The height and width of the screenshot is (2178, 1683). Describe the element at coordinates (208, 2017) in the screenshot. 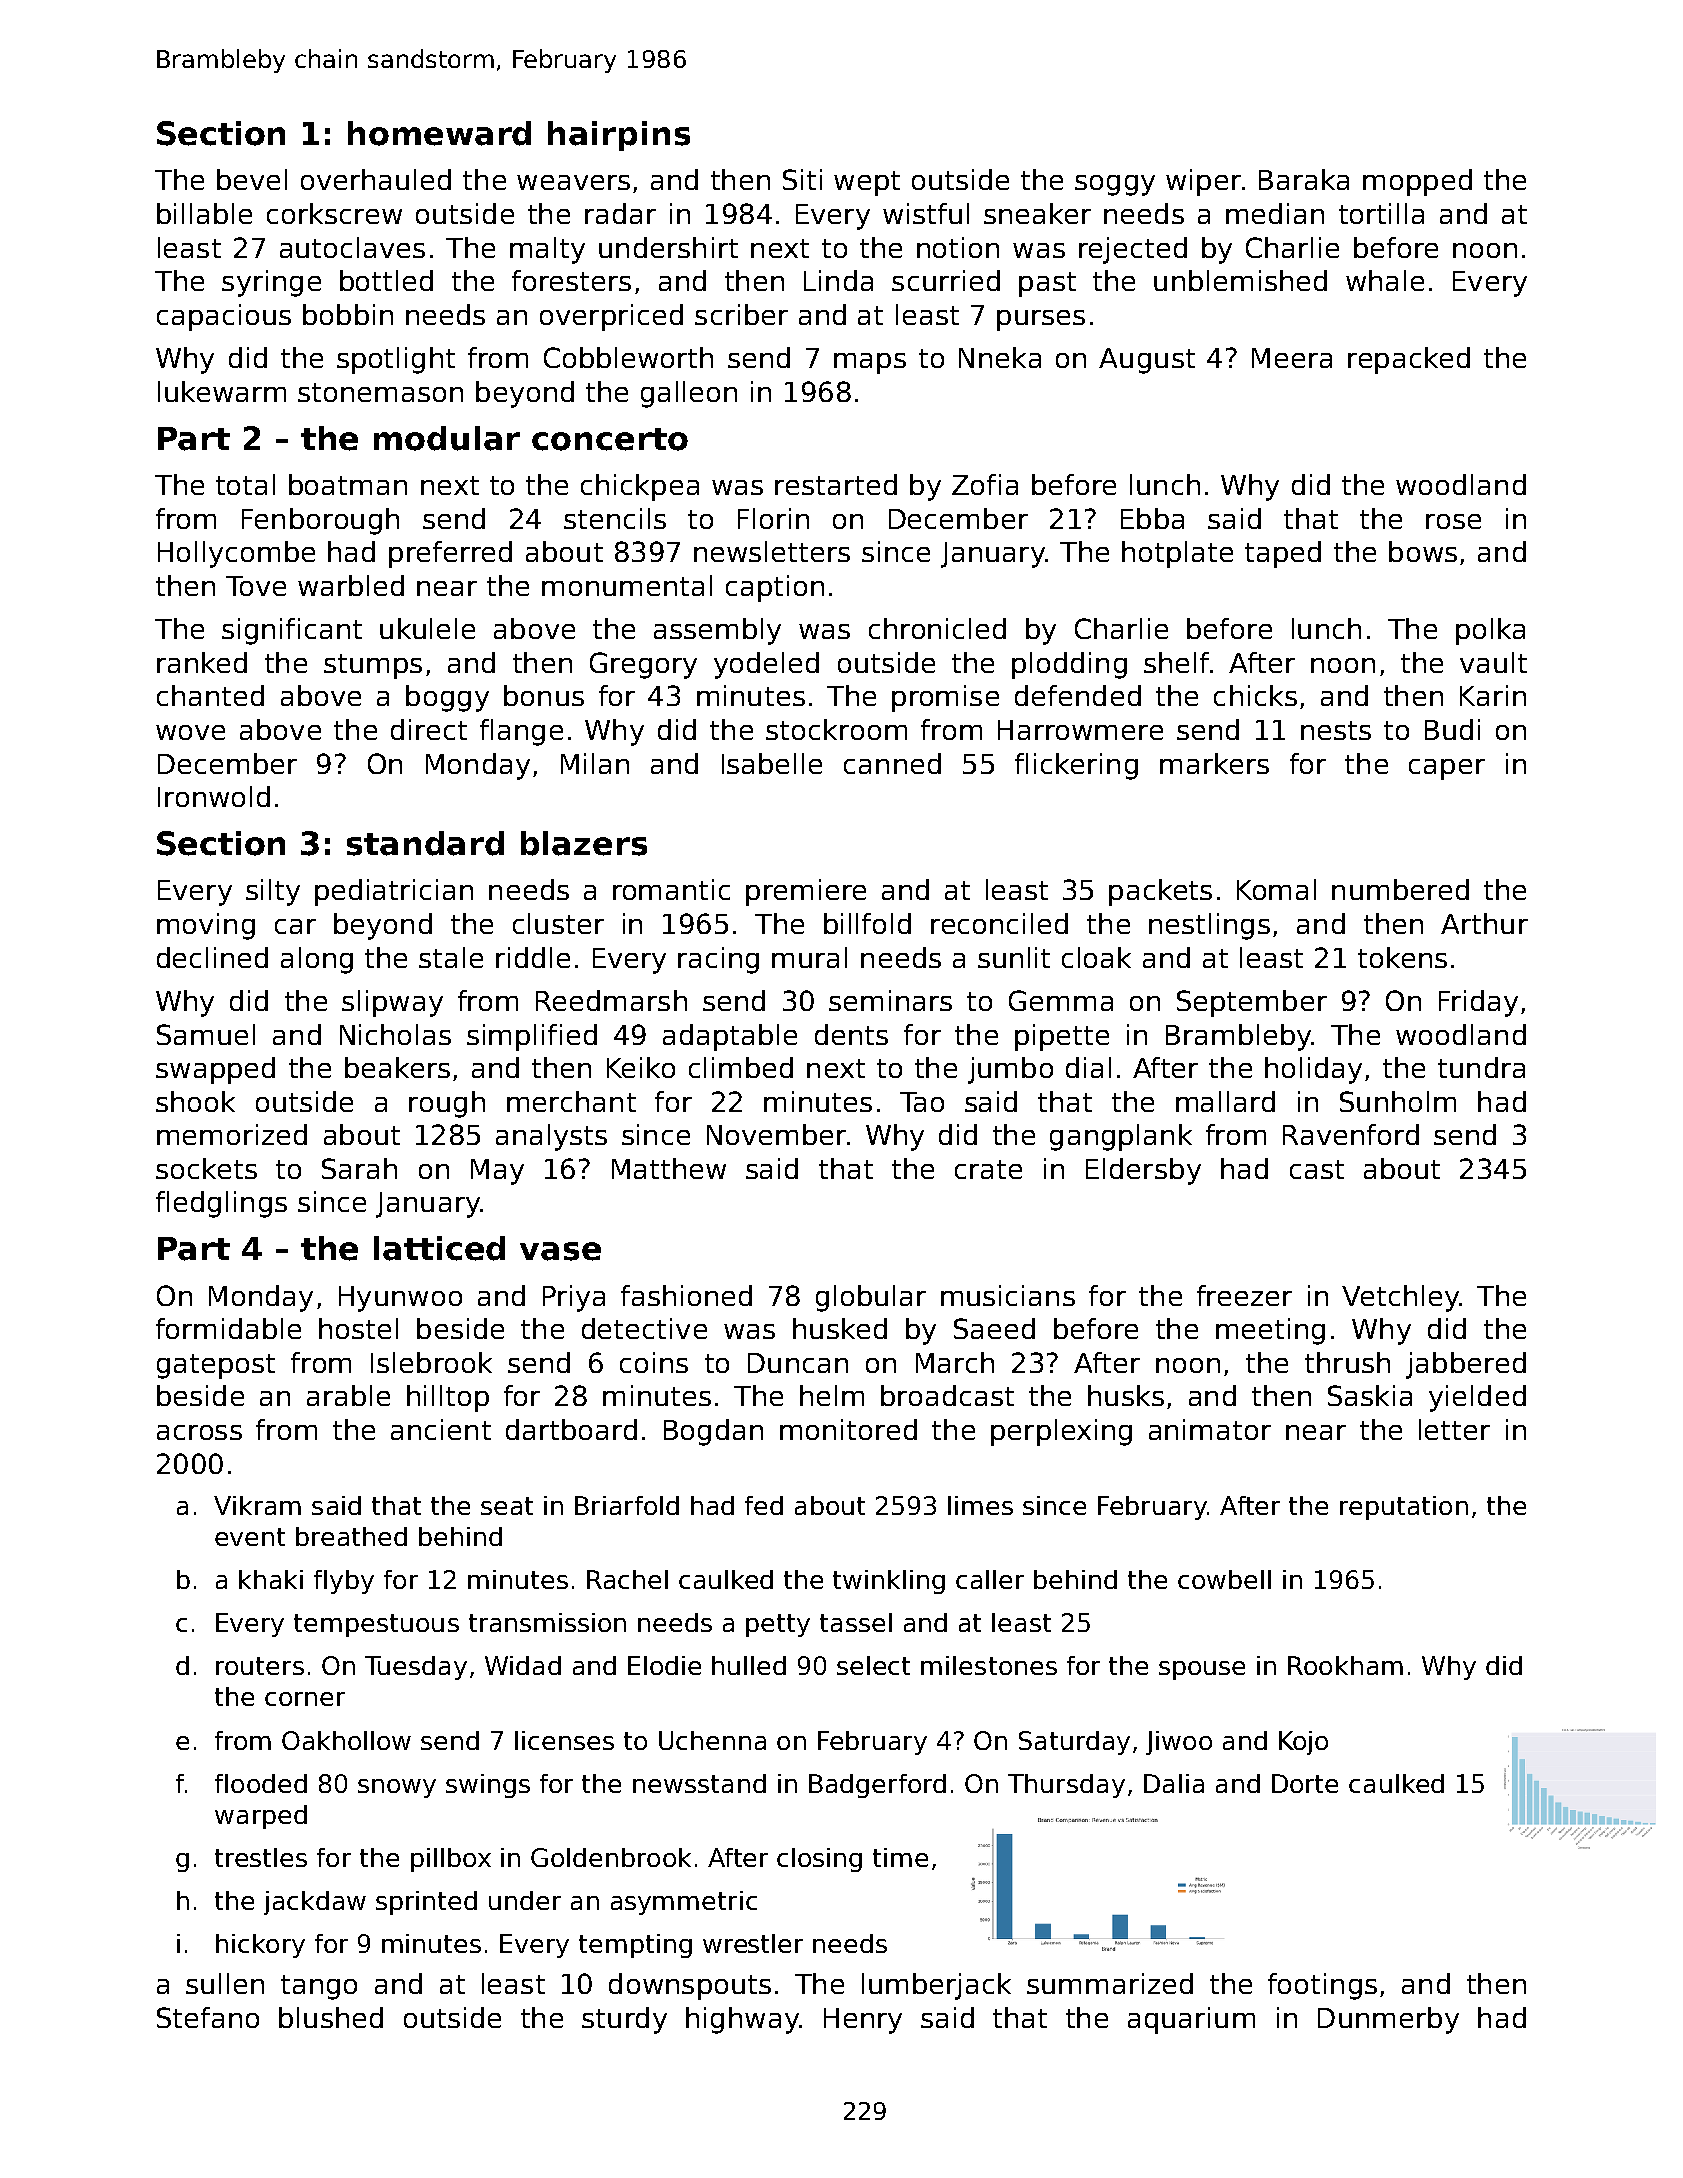

I see `Stefano` at that location.
